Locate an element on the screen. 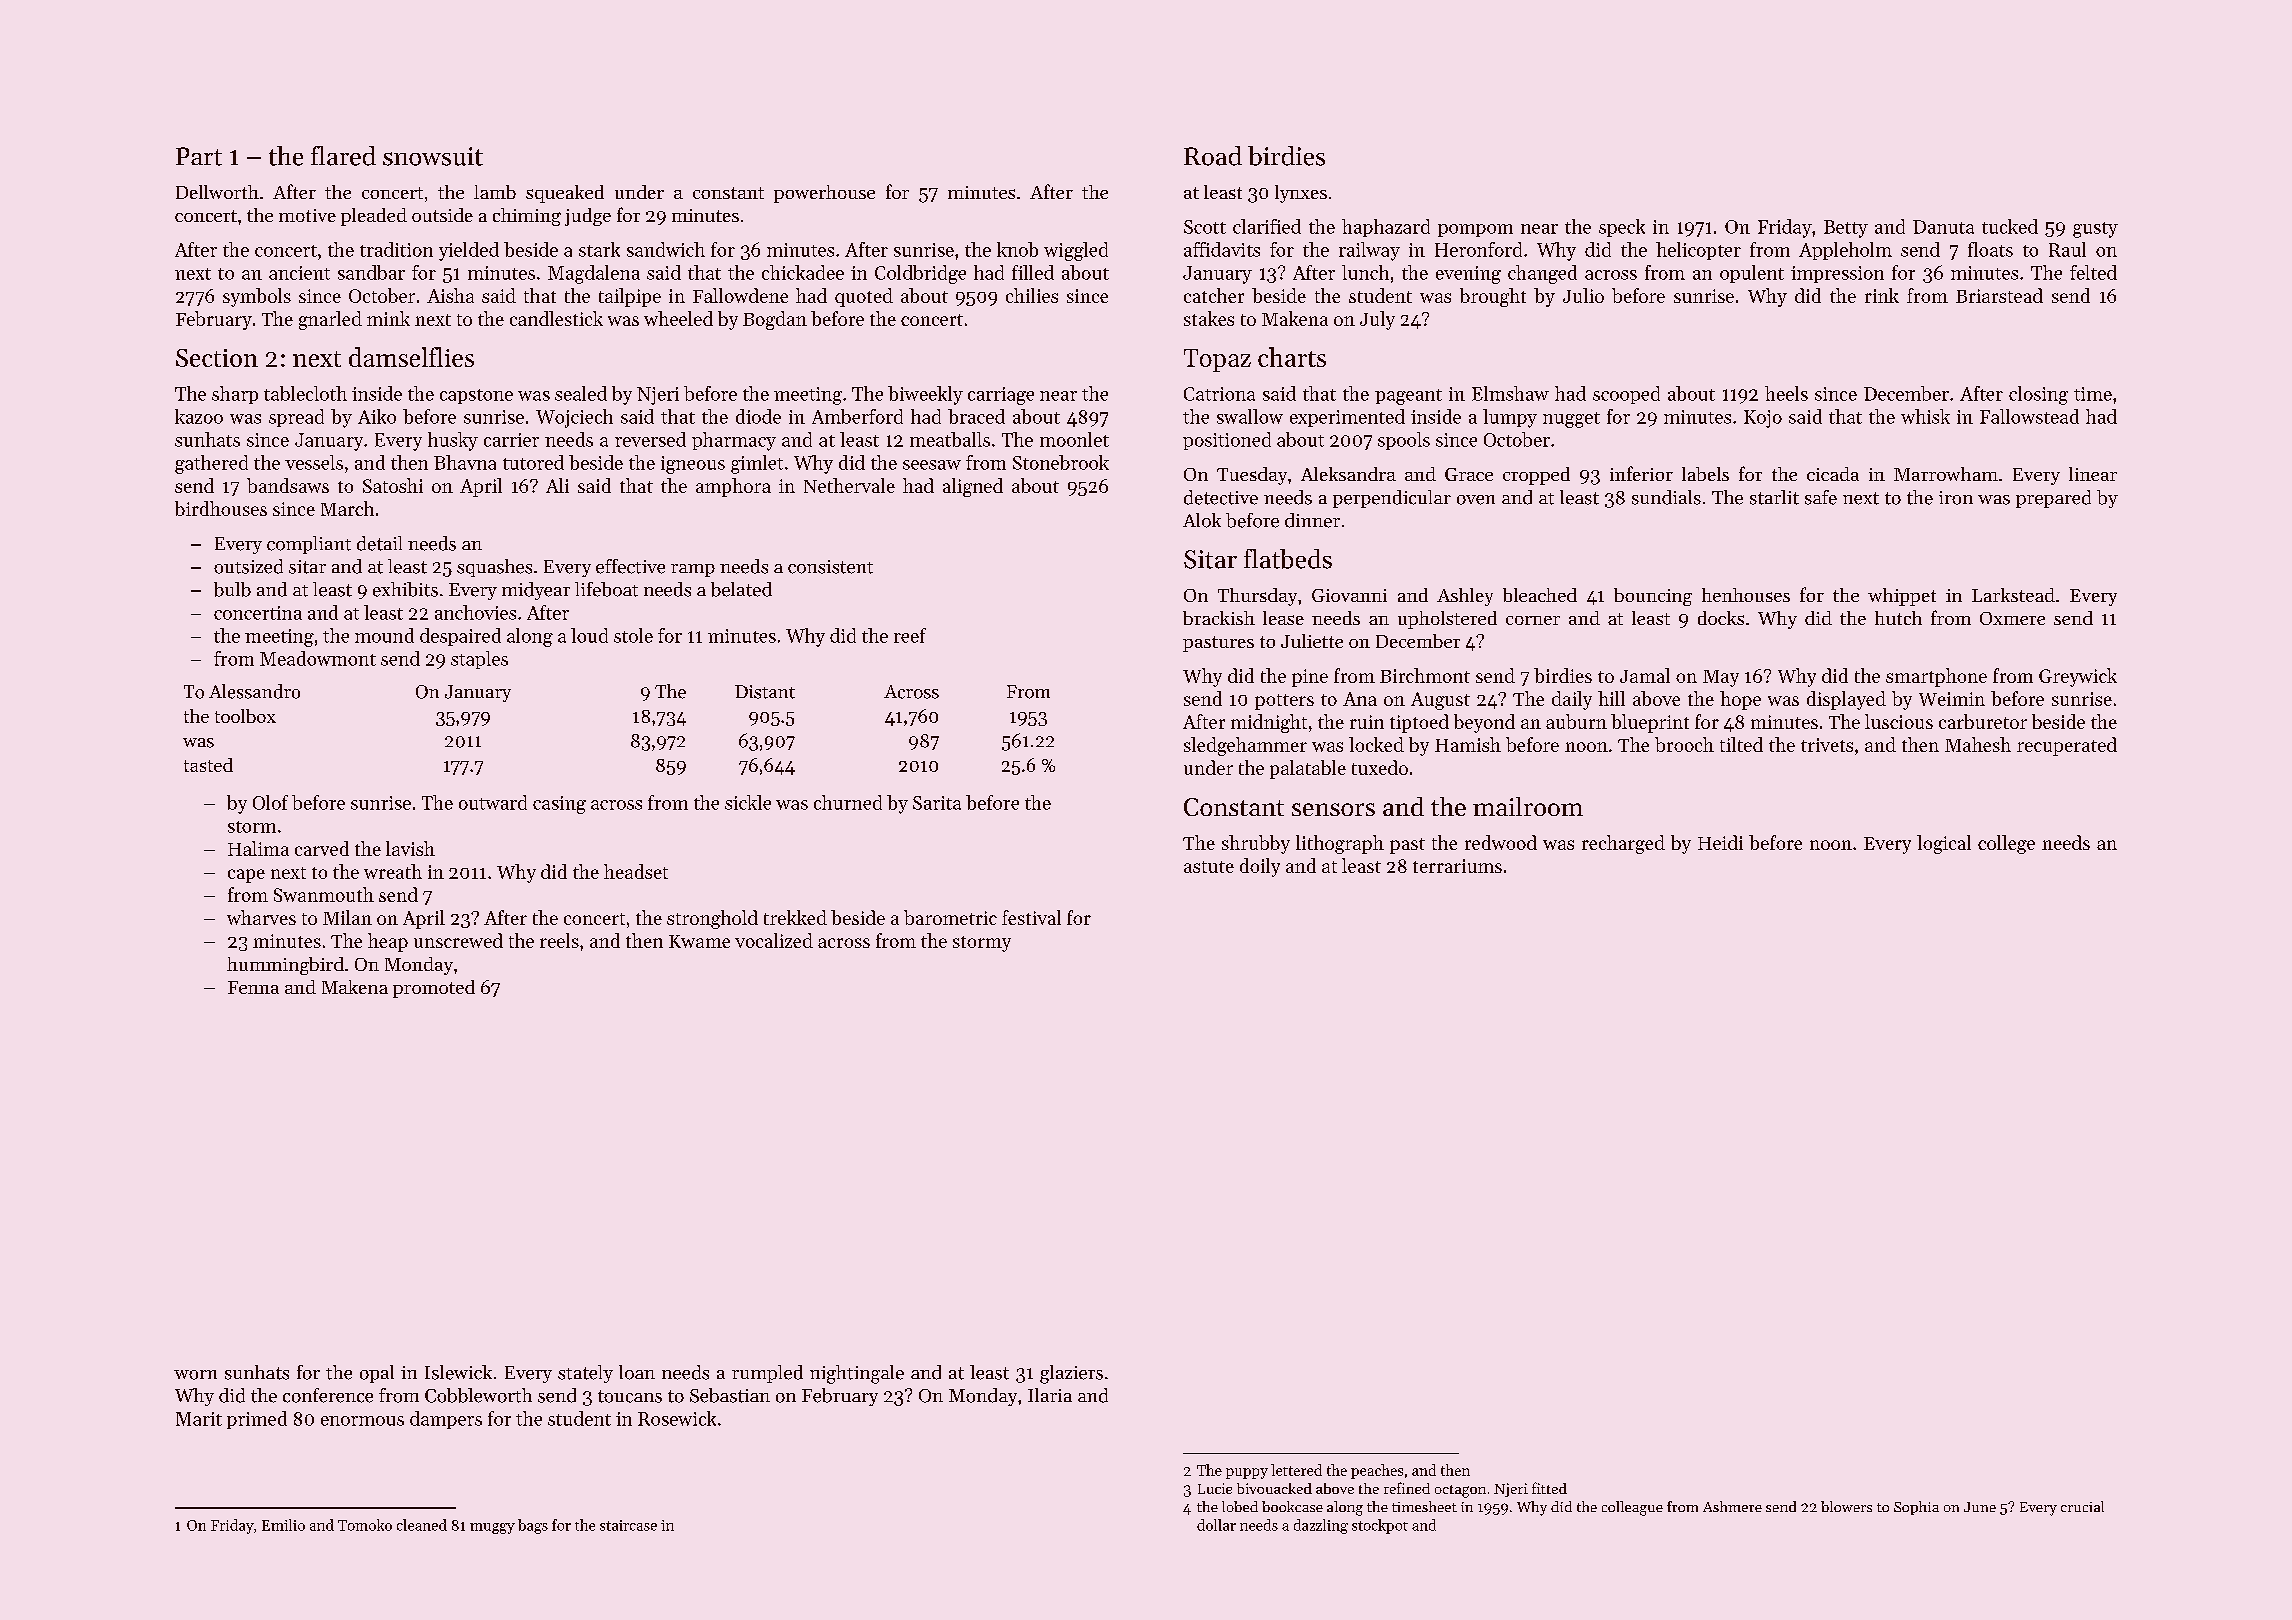  barometric is located at coordinates (950, 917).
